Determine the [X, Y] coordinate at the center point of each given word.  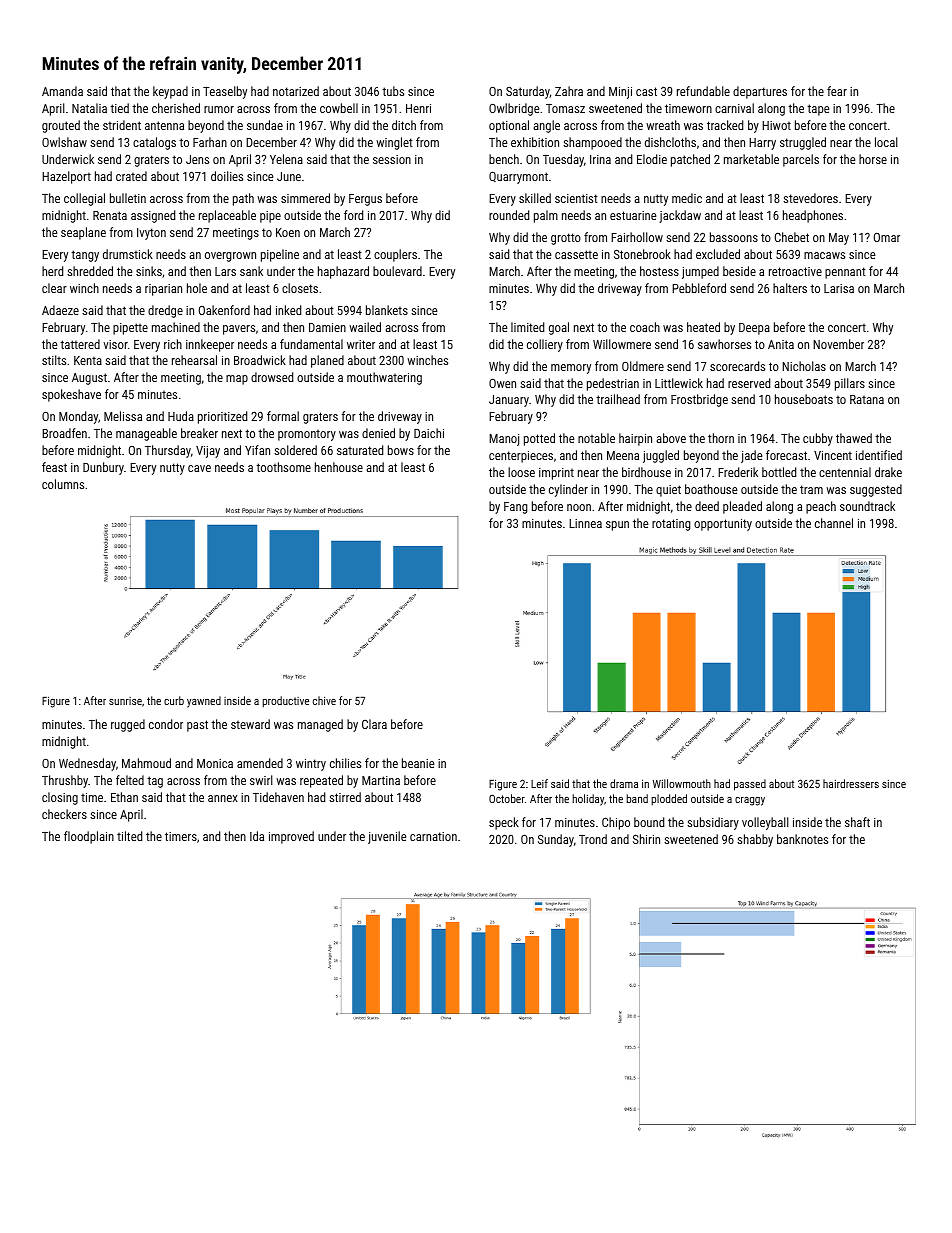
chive [324, 700]
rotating [671, 525]
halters [790, 288]
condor [166, 724]
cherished [176, 108]
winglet [394, 143]
